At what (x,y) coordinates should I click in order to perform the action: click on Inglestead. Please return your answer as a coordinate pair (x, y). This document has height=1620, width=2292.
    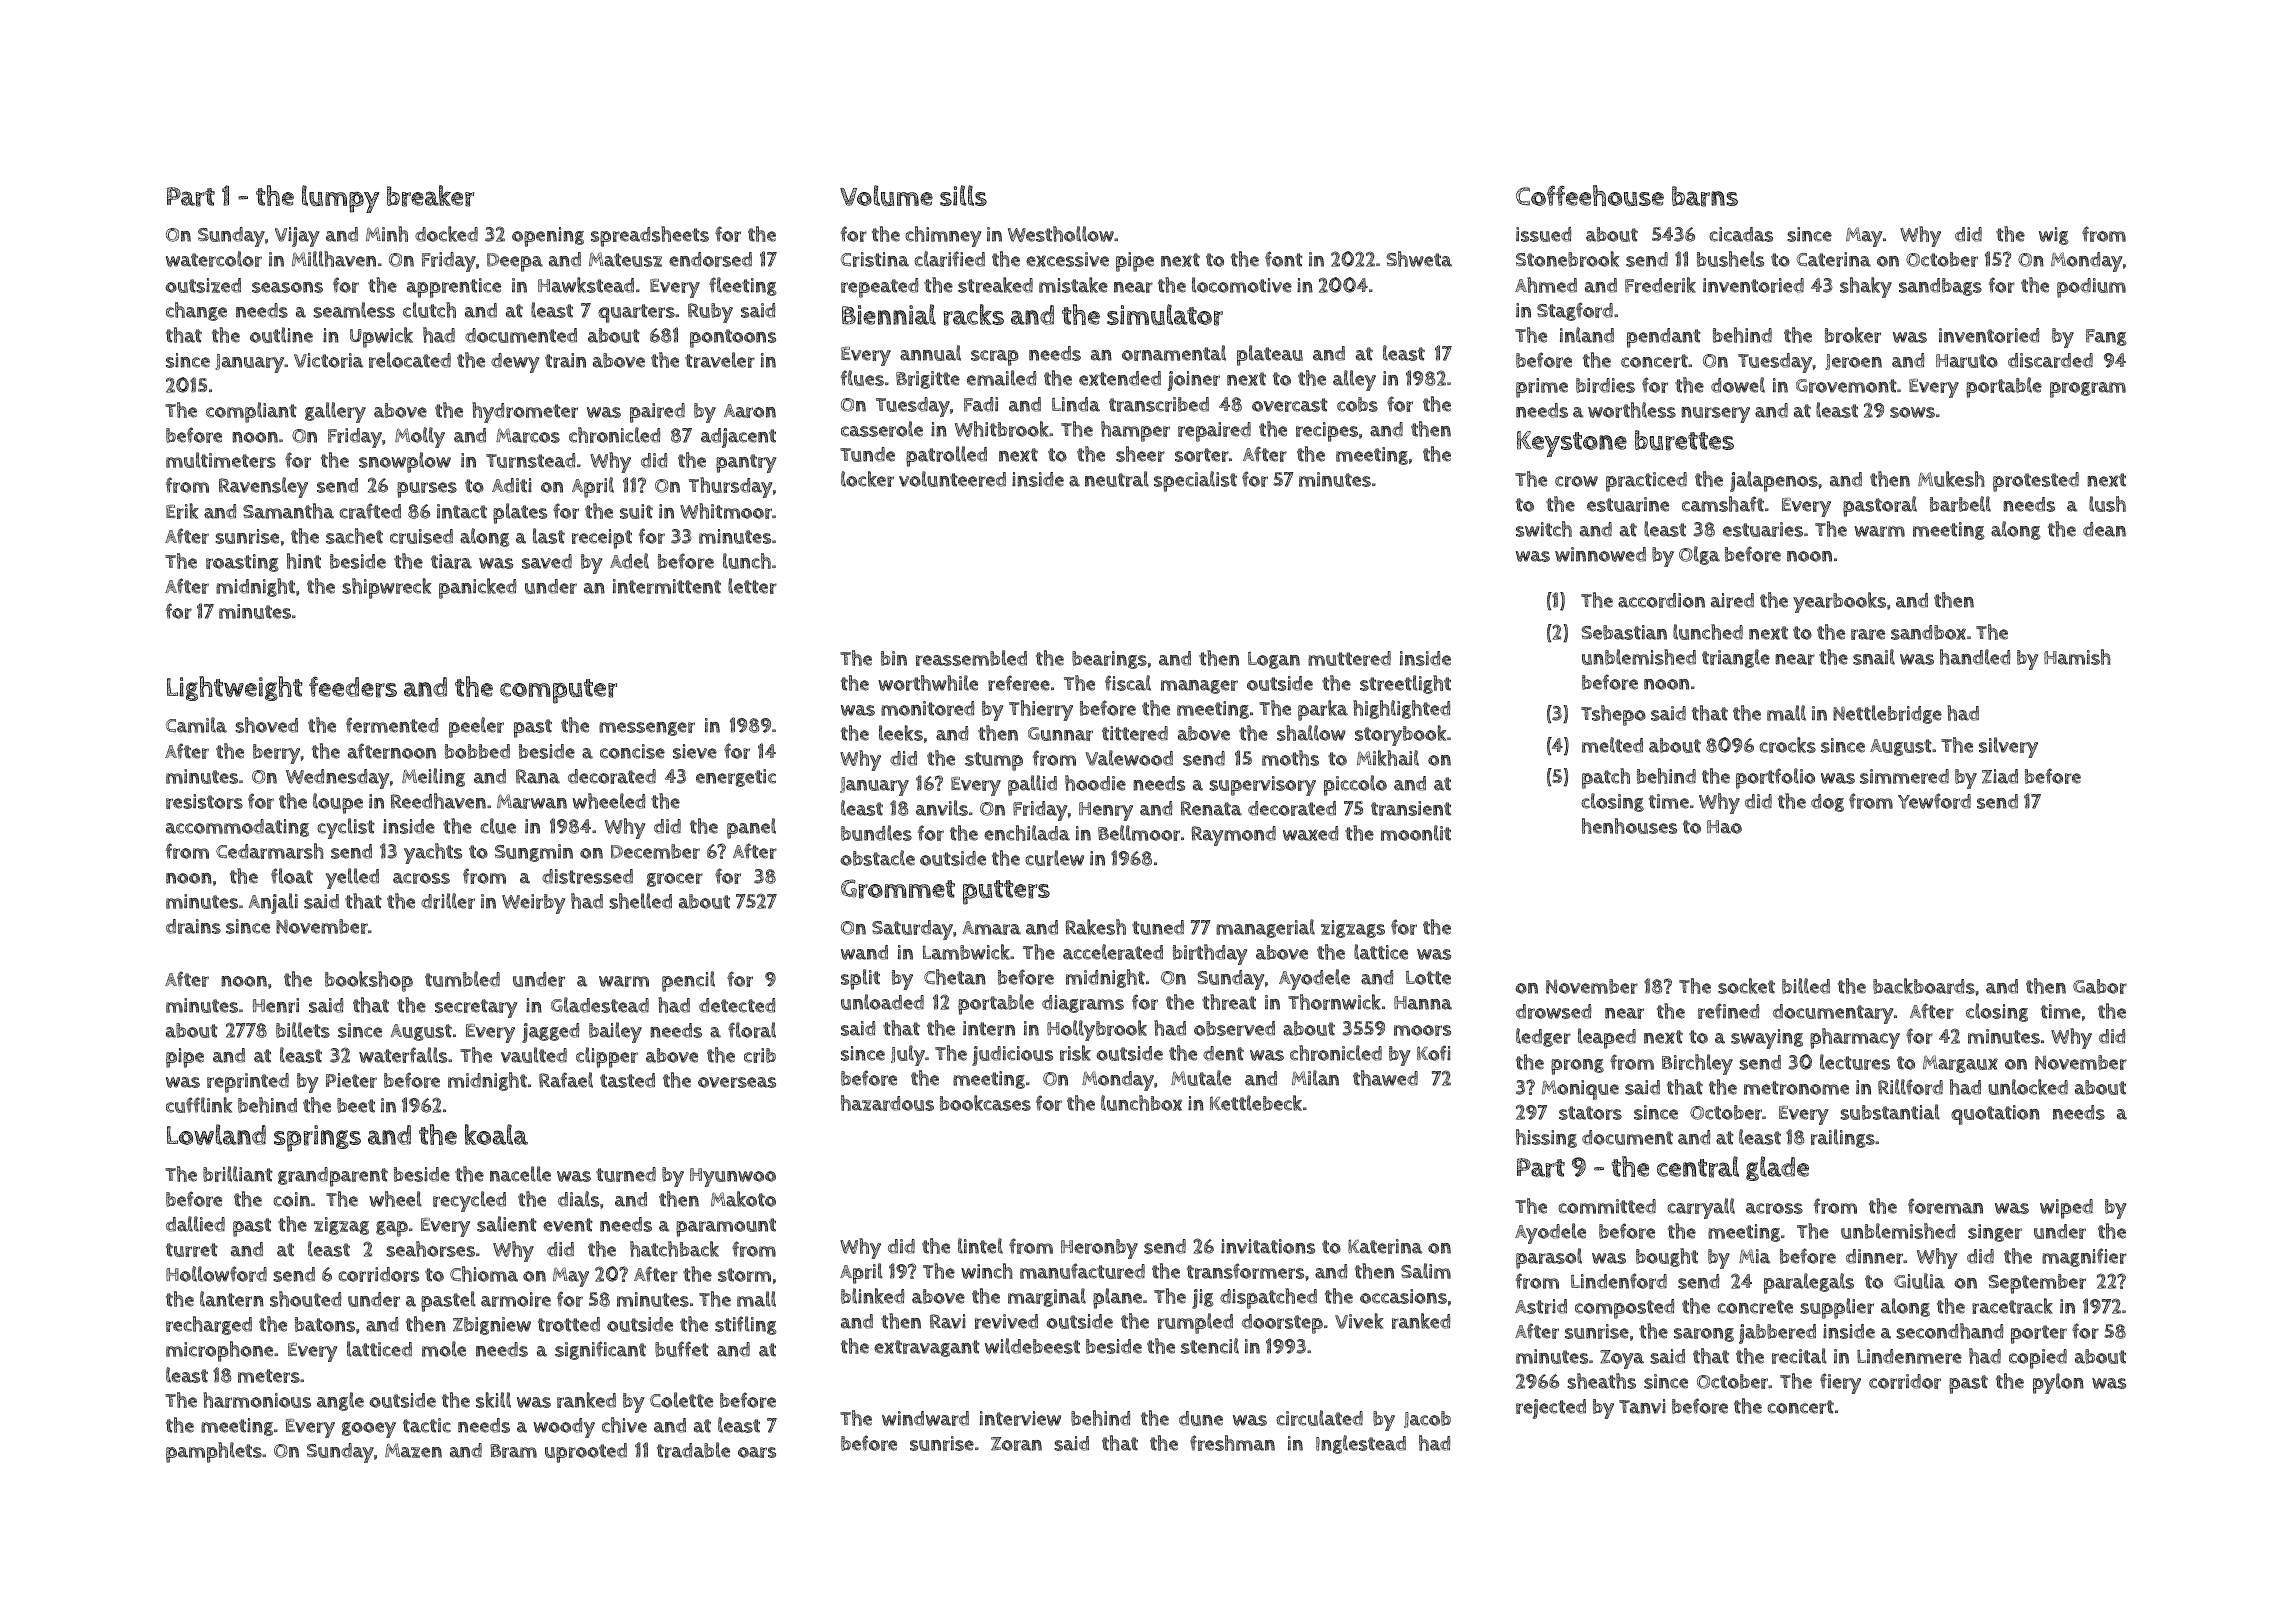
    Looking at the image, I should click on (1361, 1444).
